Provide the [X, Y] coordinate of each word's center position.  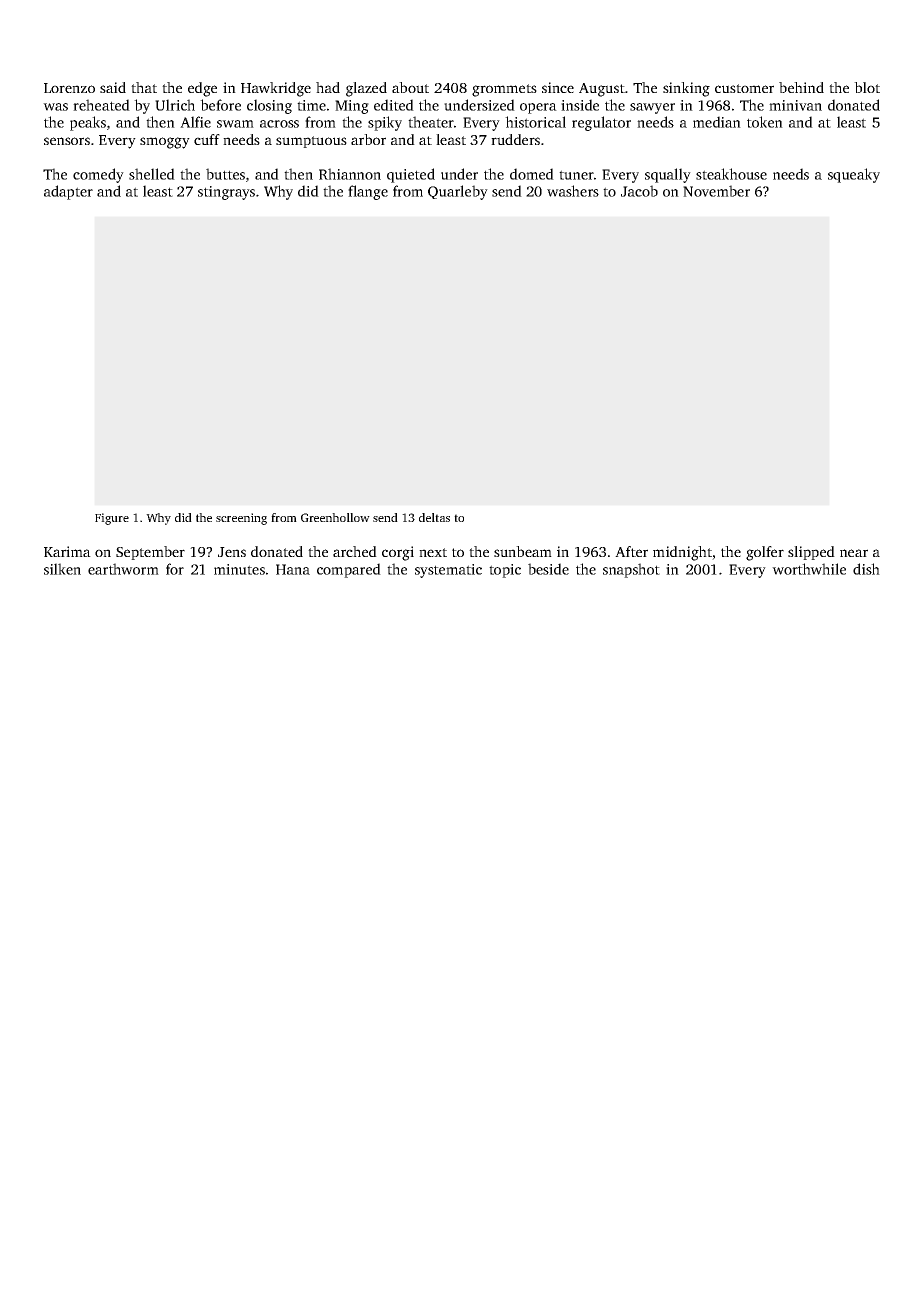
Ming [352, 107]
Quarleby [458, 192]
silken [62, 569]
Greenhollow [335, 517]
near [854, 553]
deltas [434, 517]
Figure [112, 519]
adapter [68, 192]
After [631, 551]
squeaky [854, 175]
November [716, 191]
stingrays [226, 193]
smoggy [165, 143]
